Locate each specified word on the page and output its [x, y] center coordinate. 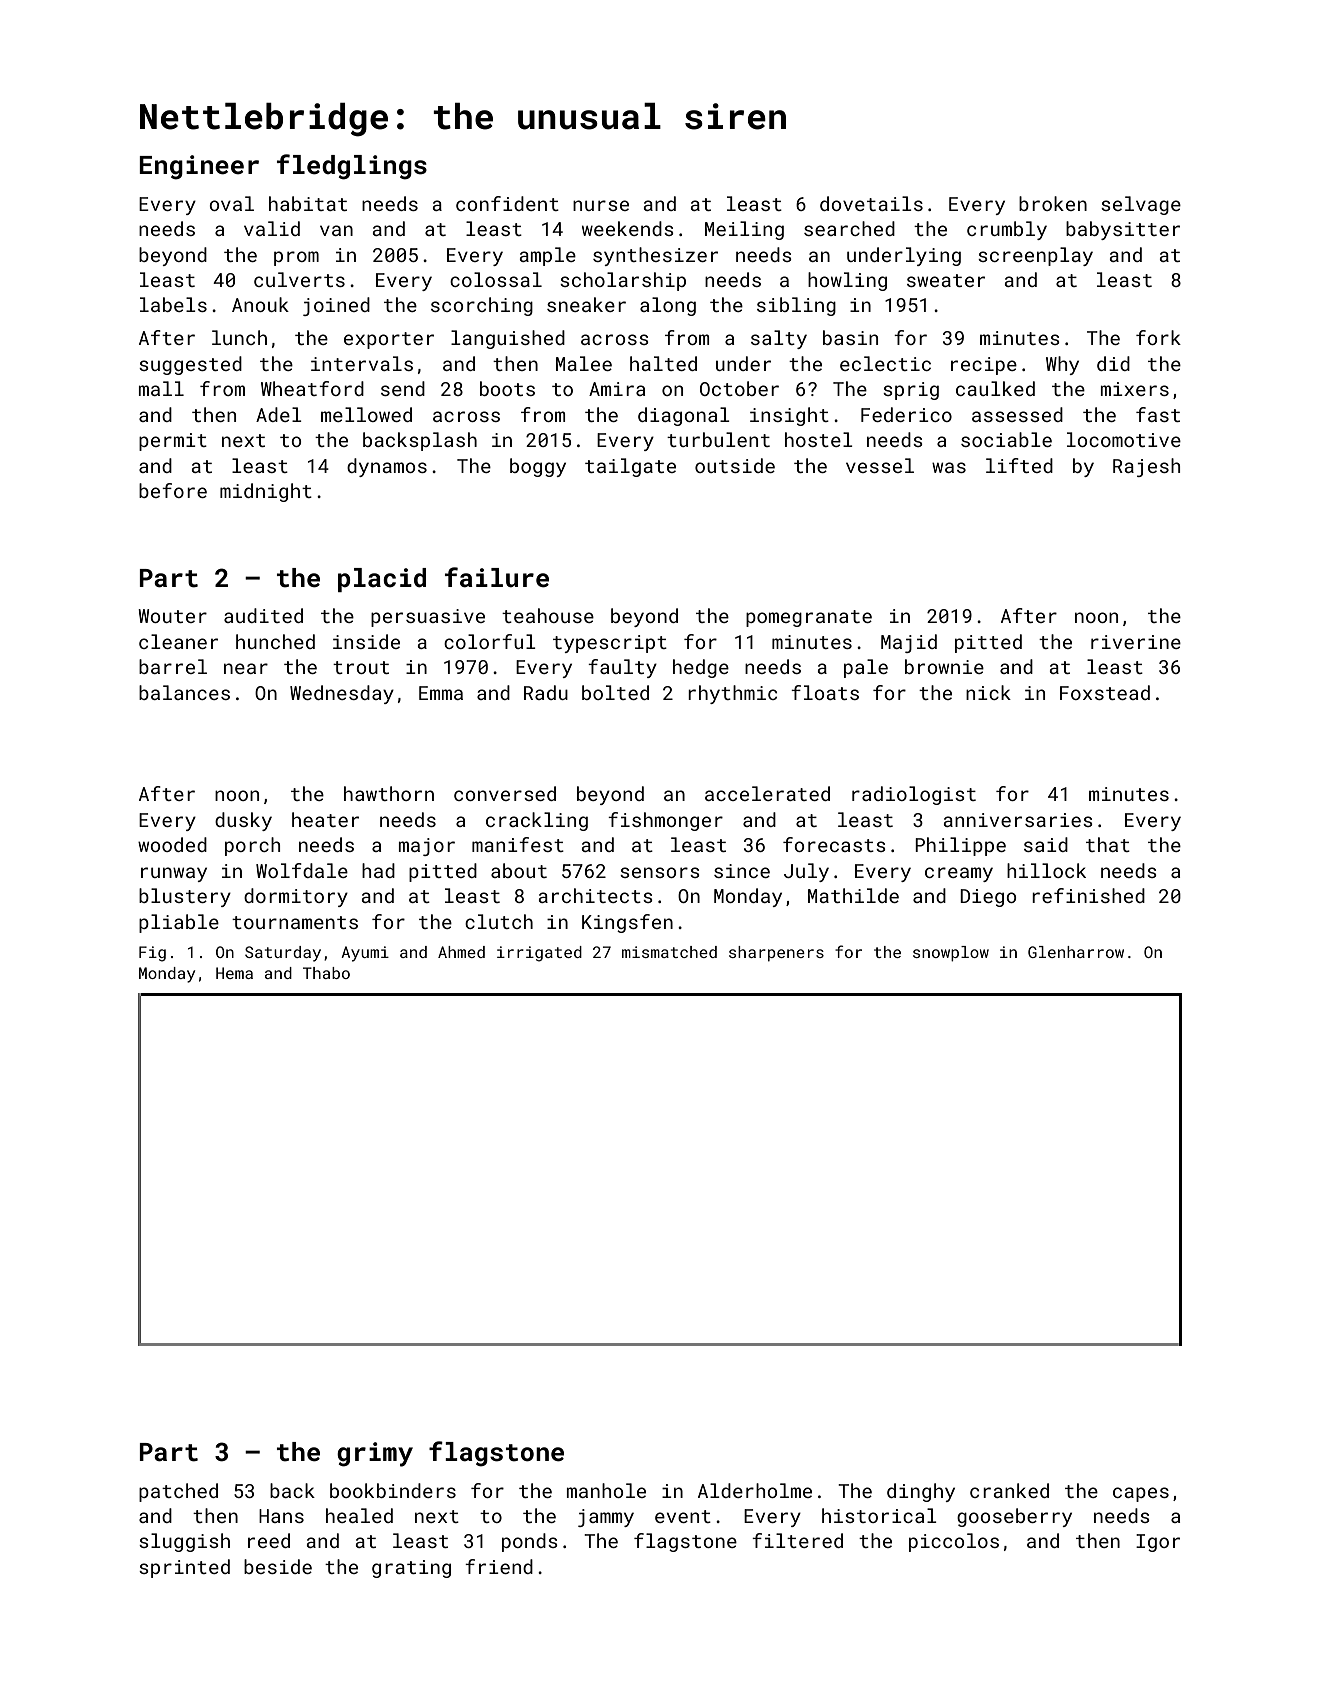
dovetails [871, 203]
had [378, 870]
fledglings [352, 167]
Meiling [744, 230]
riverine [1136, 642]
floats [825, 692]
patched [178, 1492]
